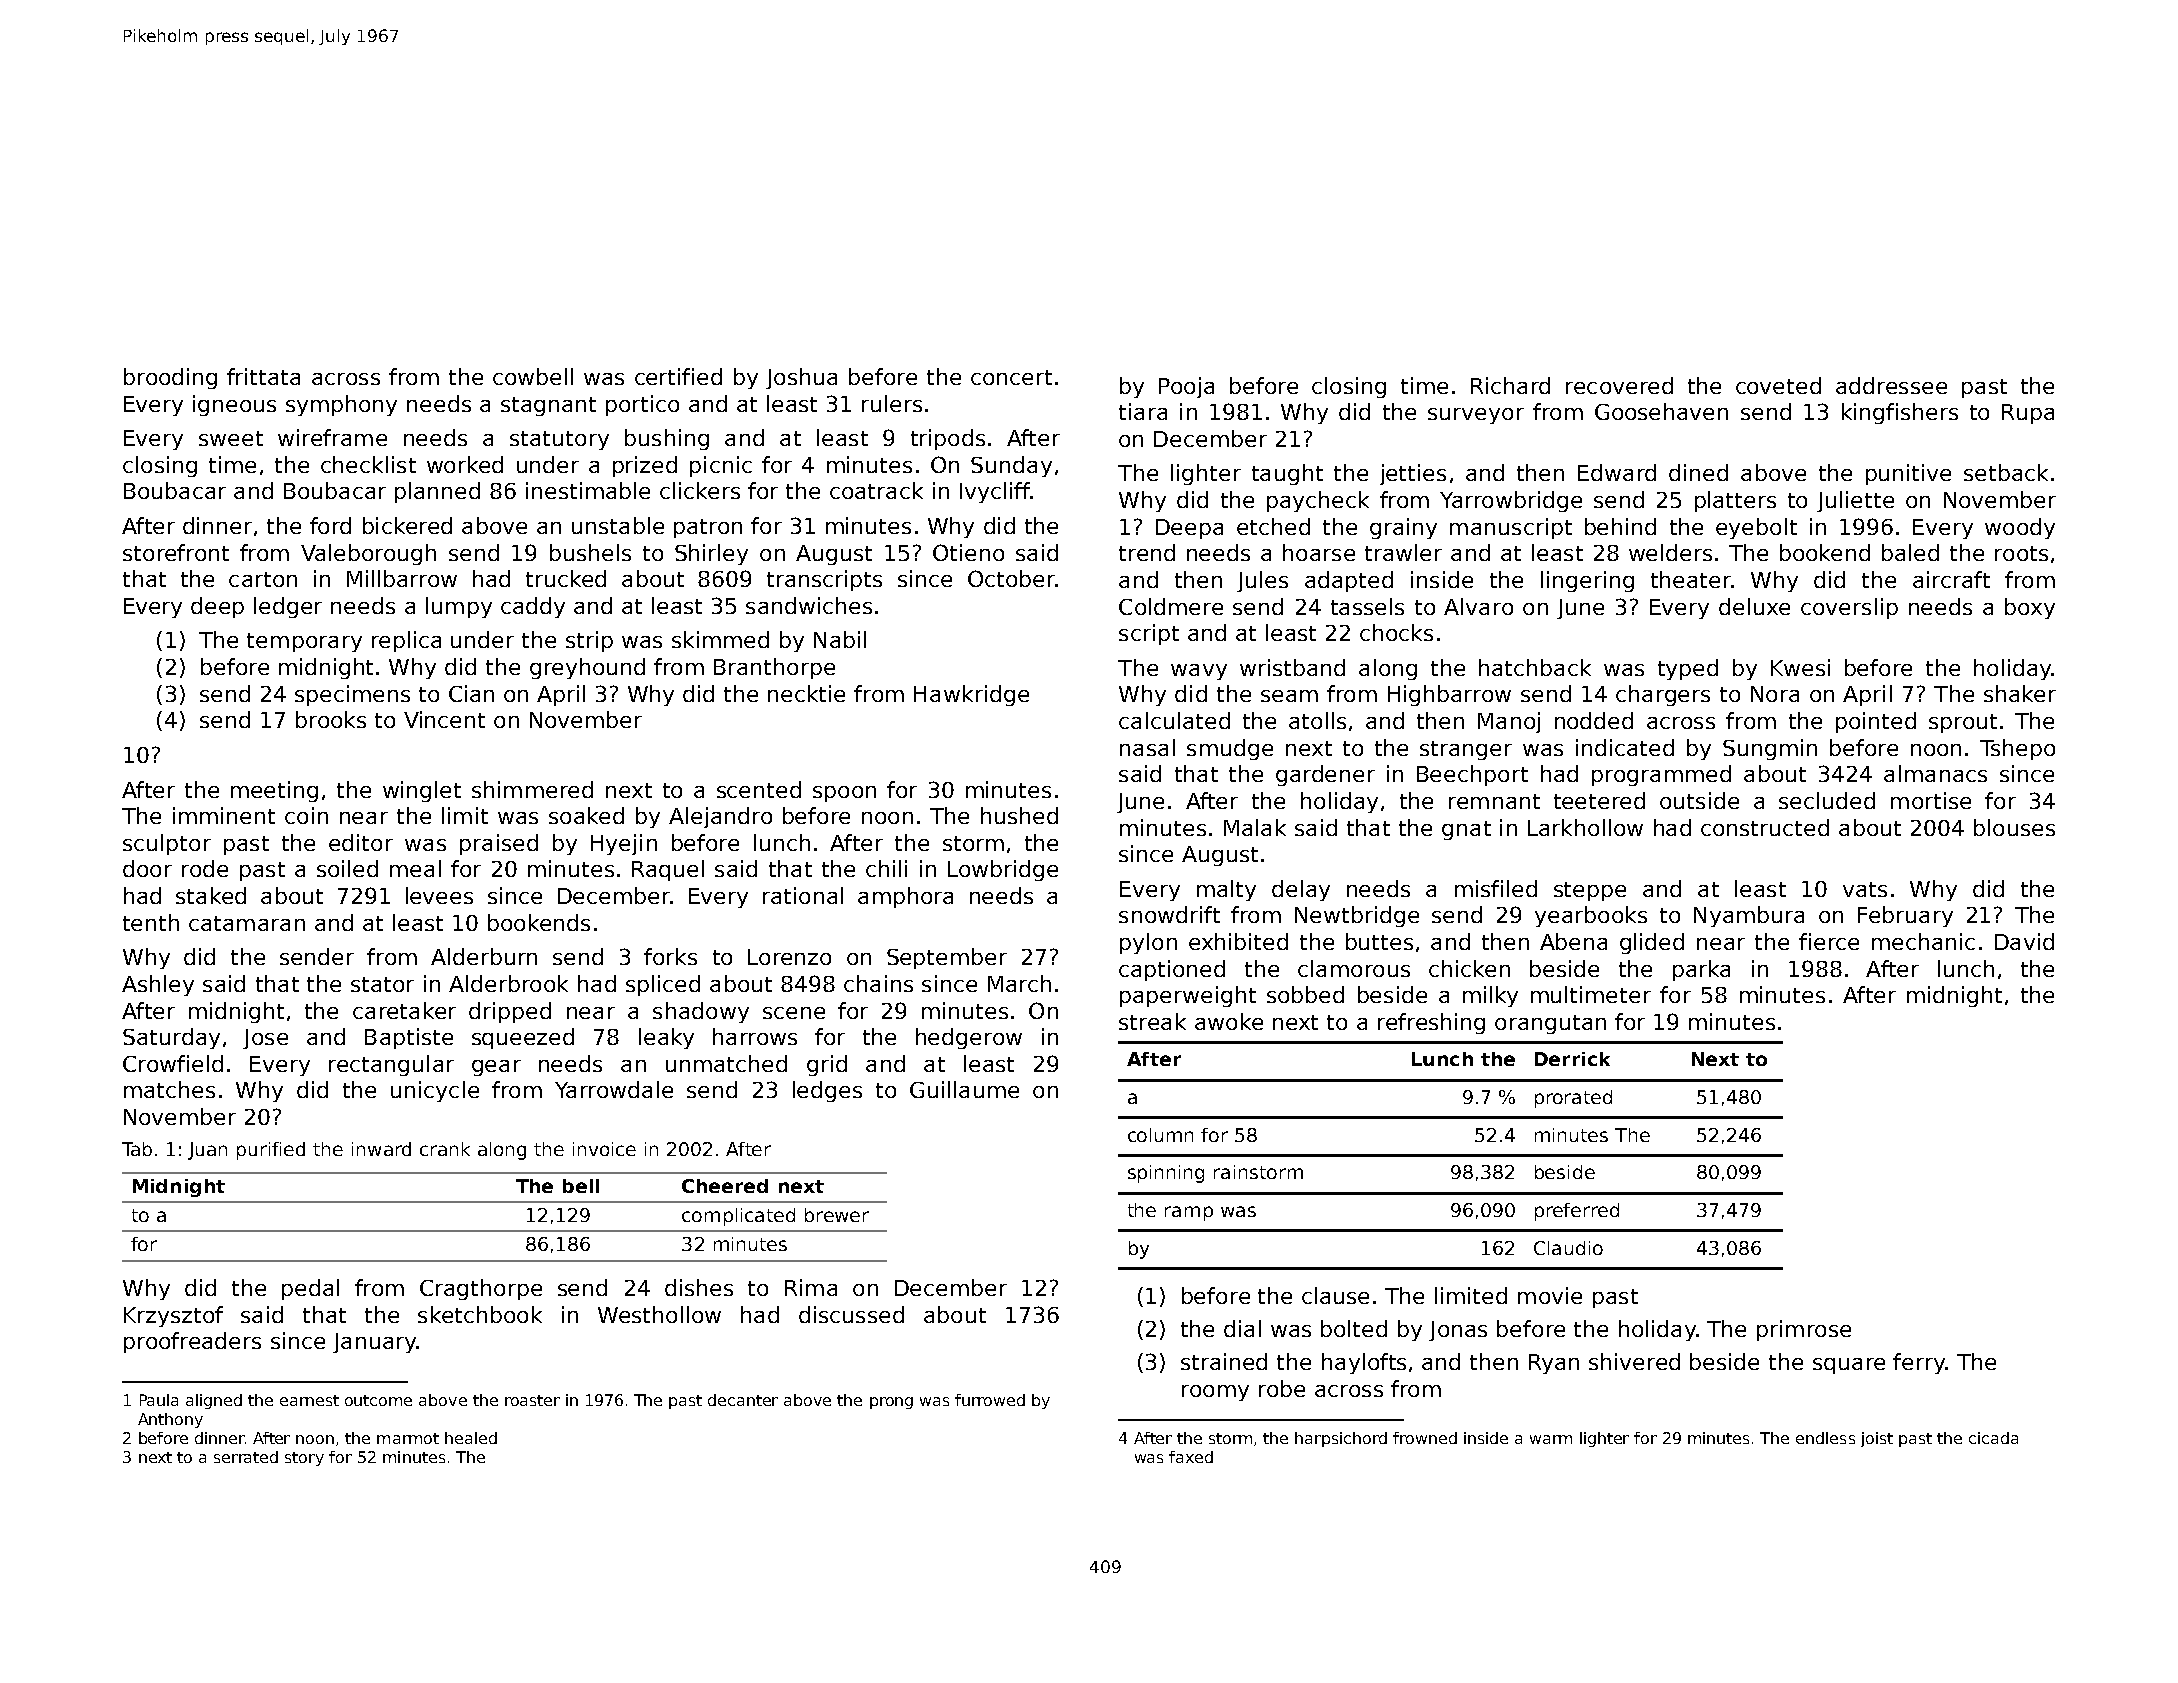 Image resolution: width=2178 pixels, height=1683 pixels. What do you see at coordinates (1011, 578) in the page?
I see `October` at bounding box center [1011, 578].
